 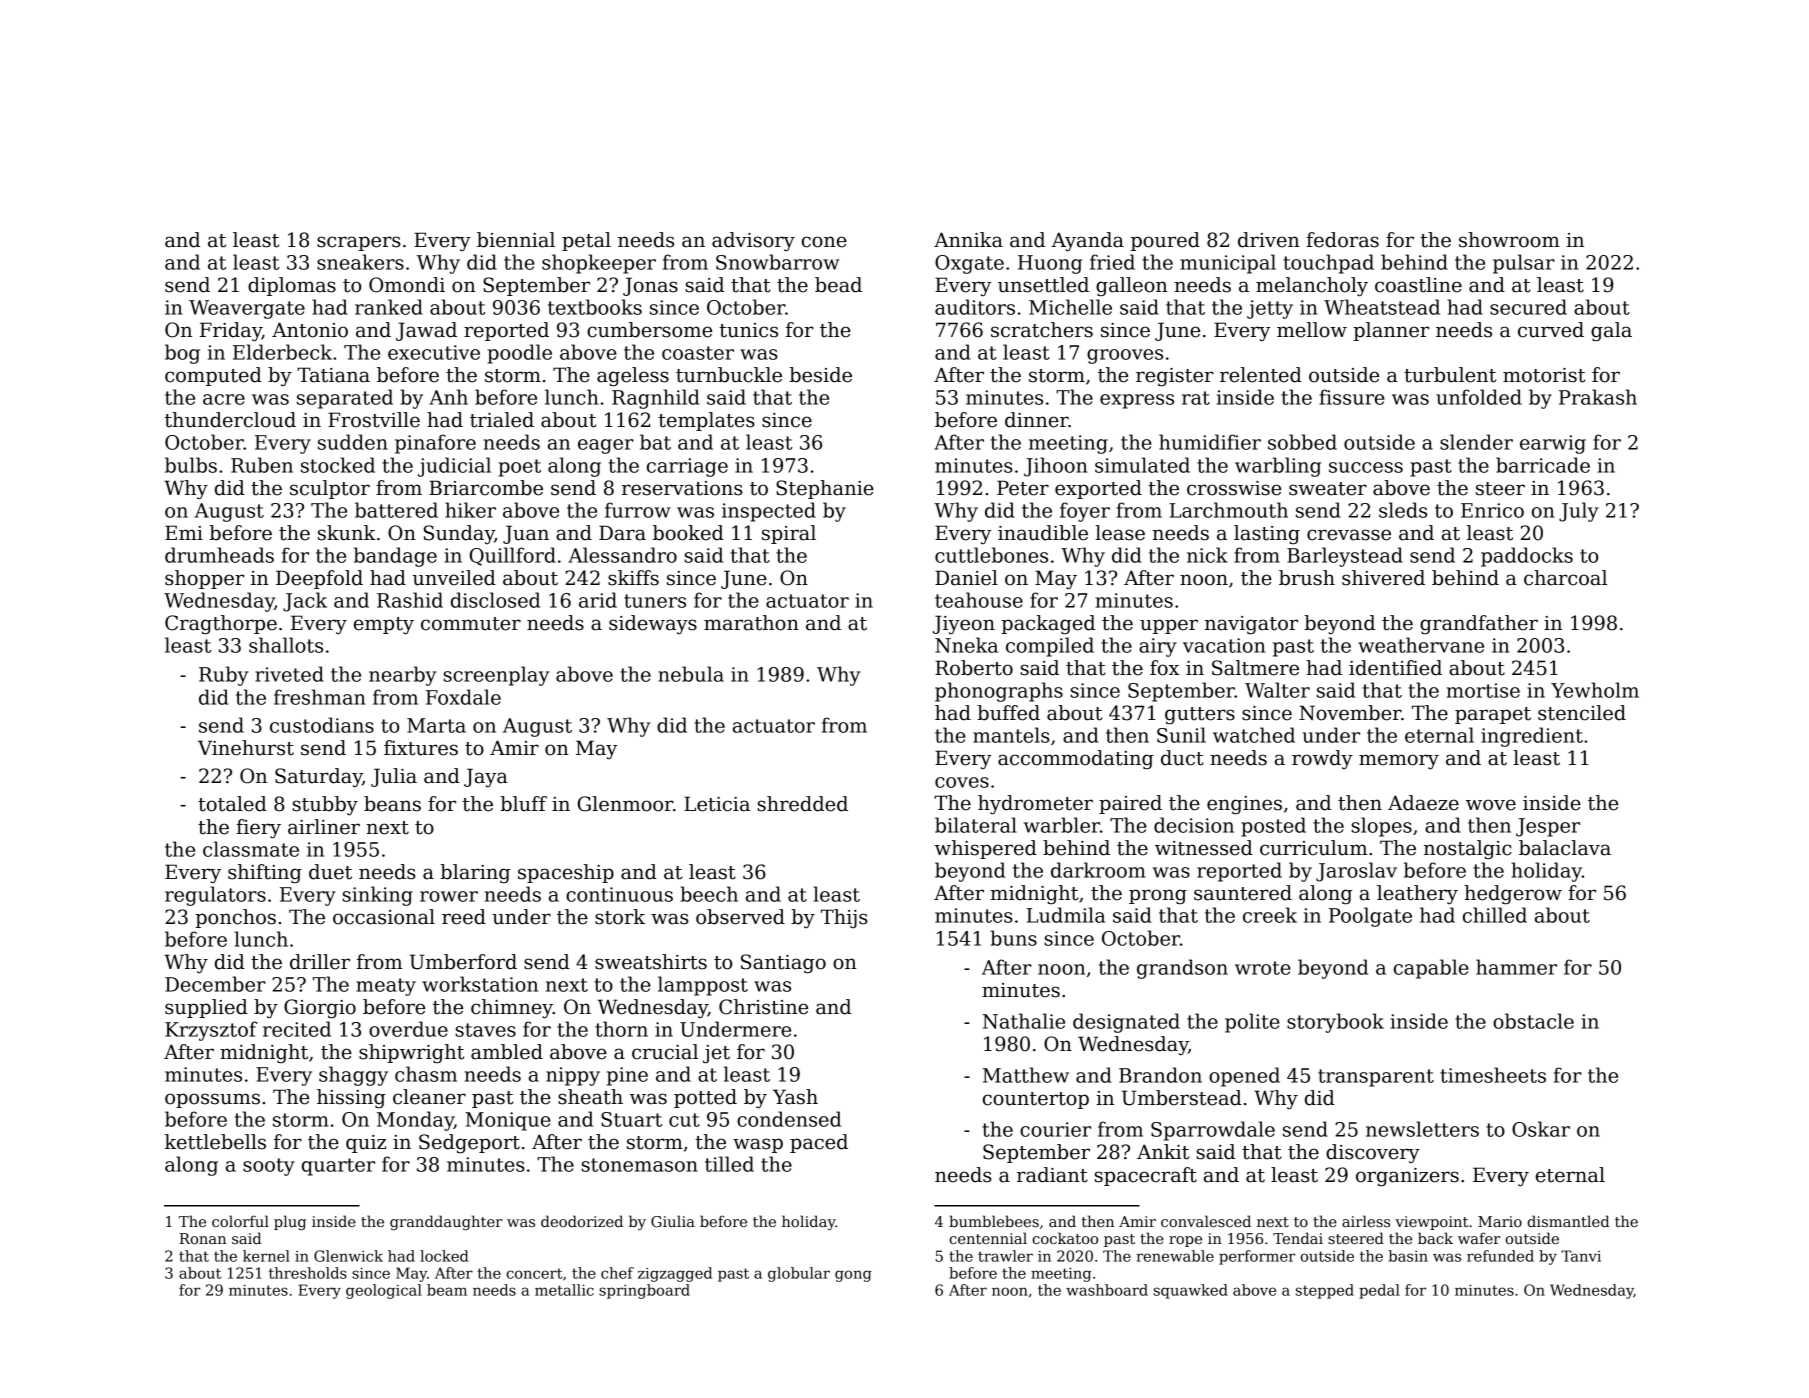 What do you see at coordinates (853, 1276) in the screenshot?
I see `gong` at bounding box center [853, 1276].
